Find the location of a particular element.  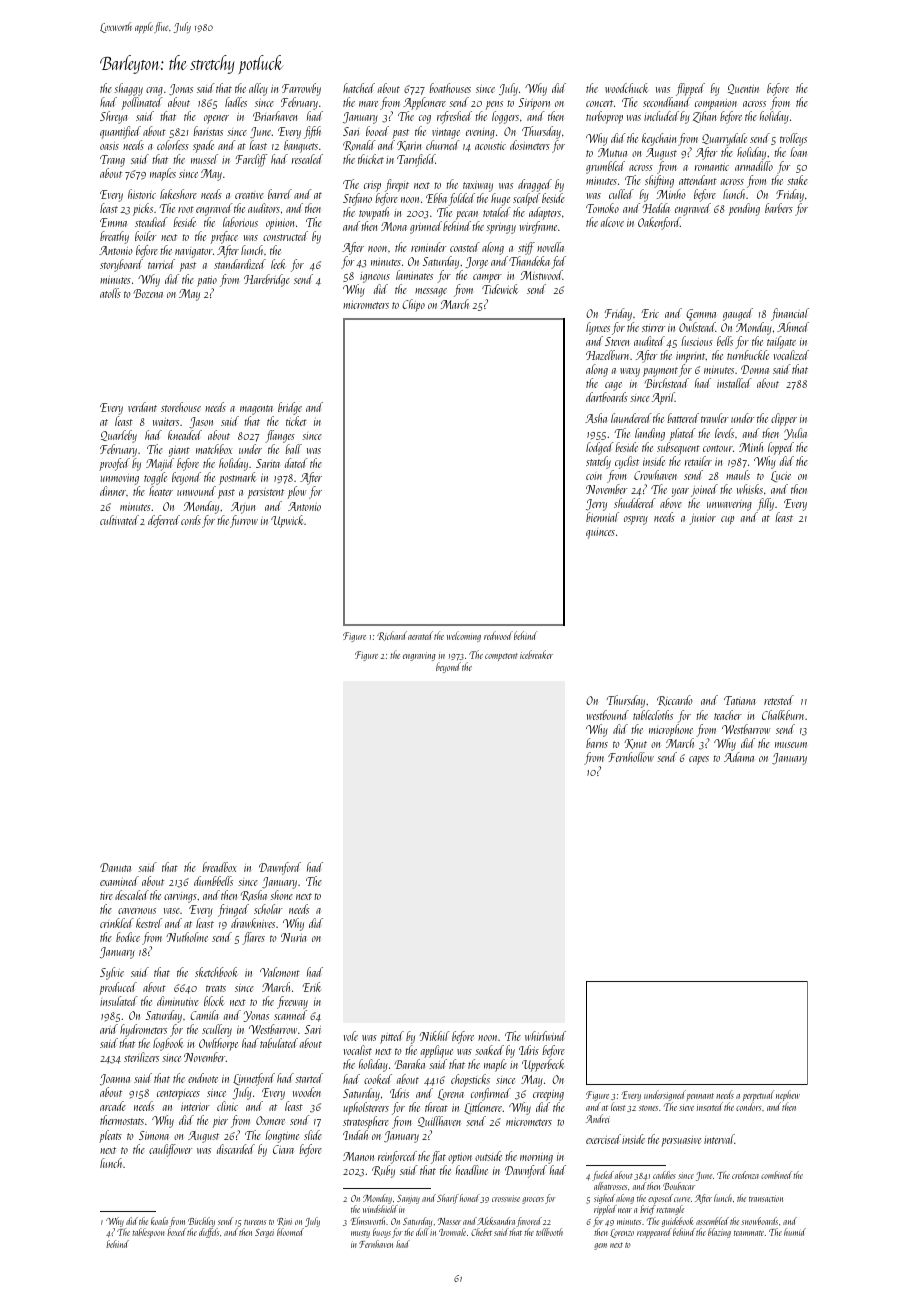

alley is located at coordinates (258, 89).
